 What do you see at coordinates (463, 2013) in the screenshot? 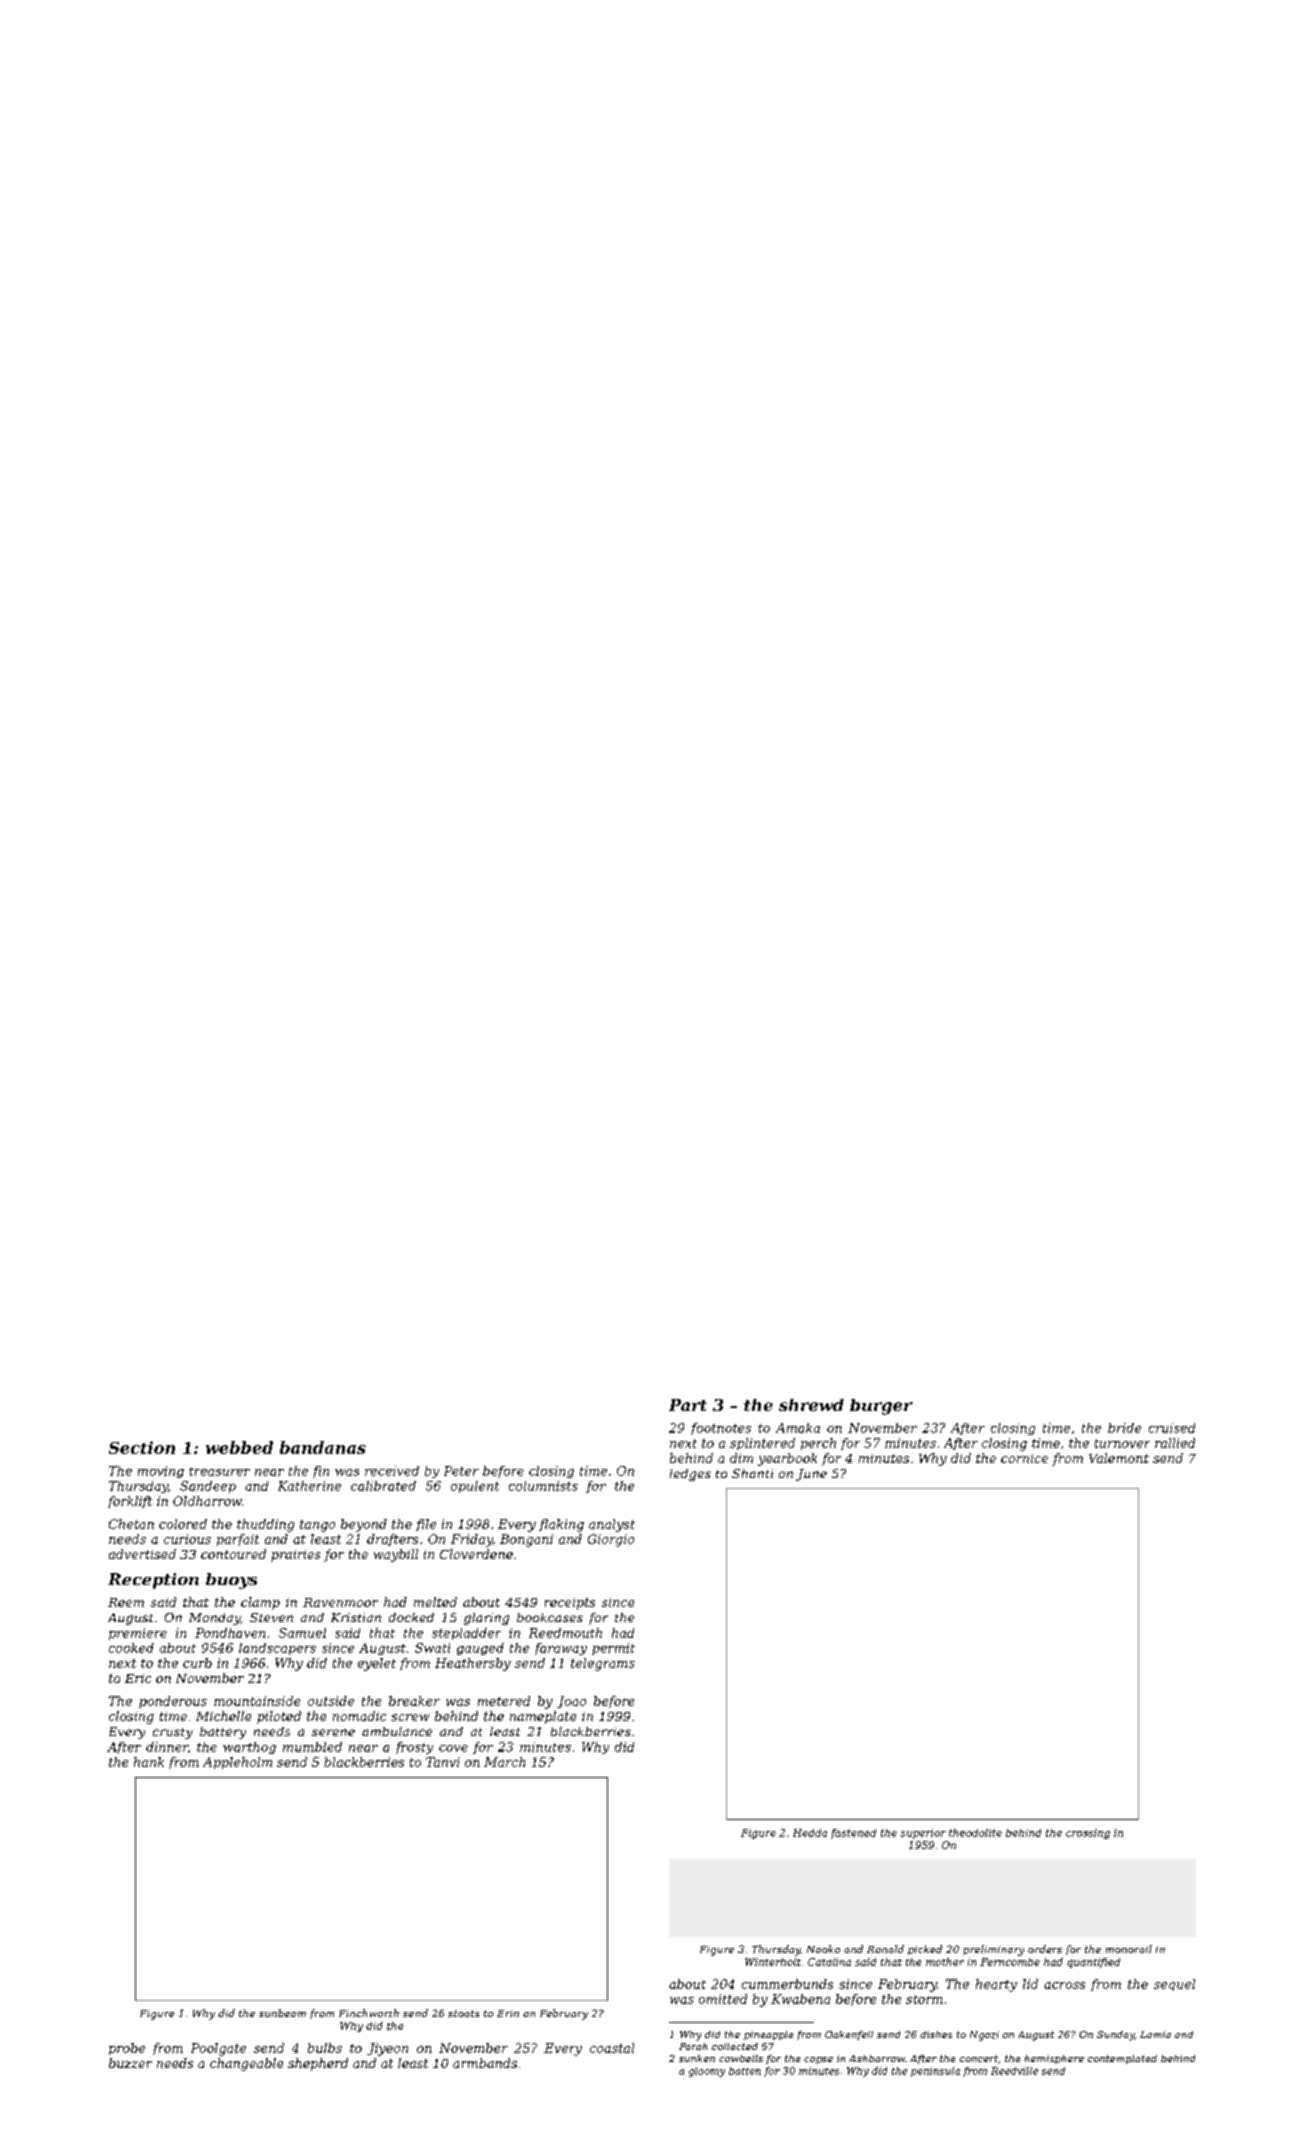
I see `stoats` at bounding box center [463, 2013].
